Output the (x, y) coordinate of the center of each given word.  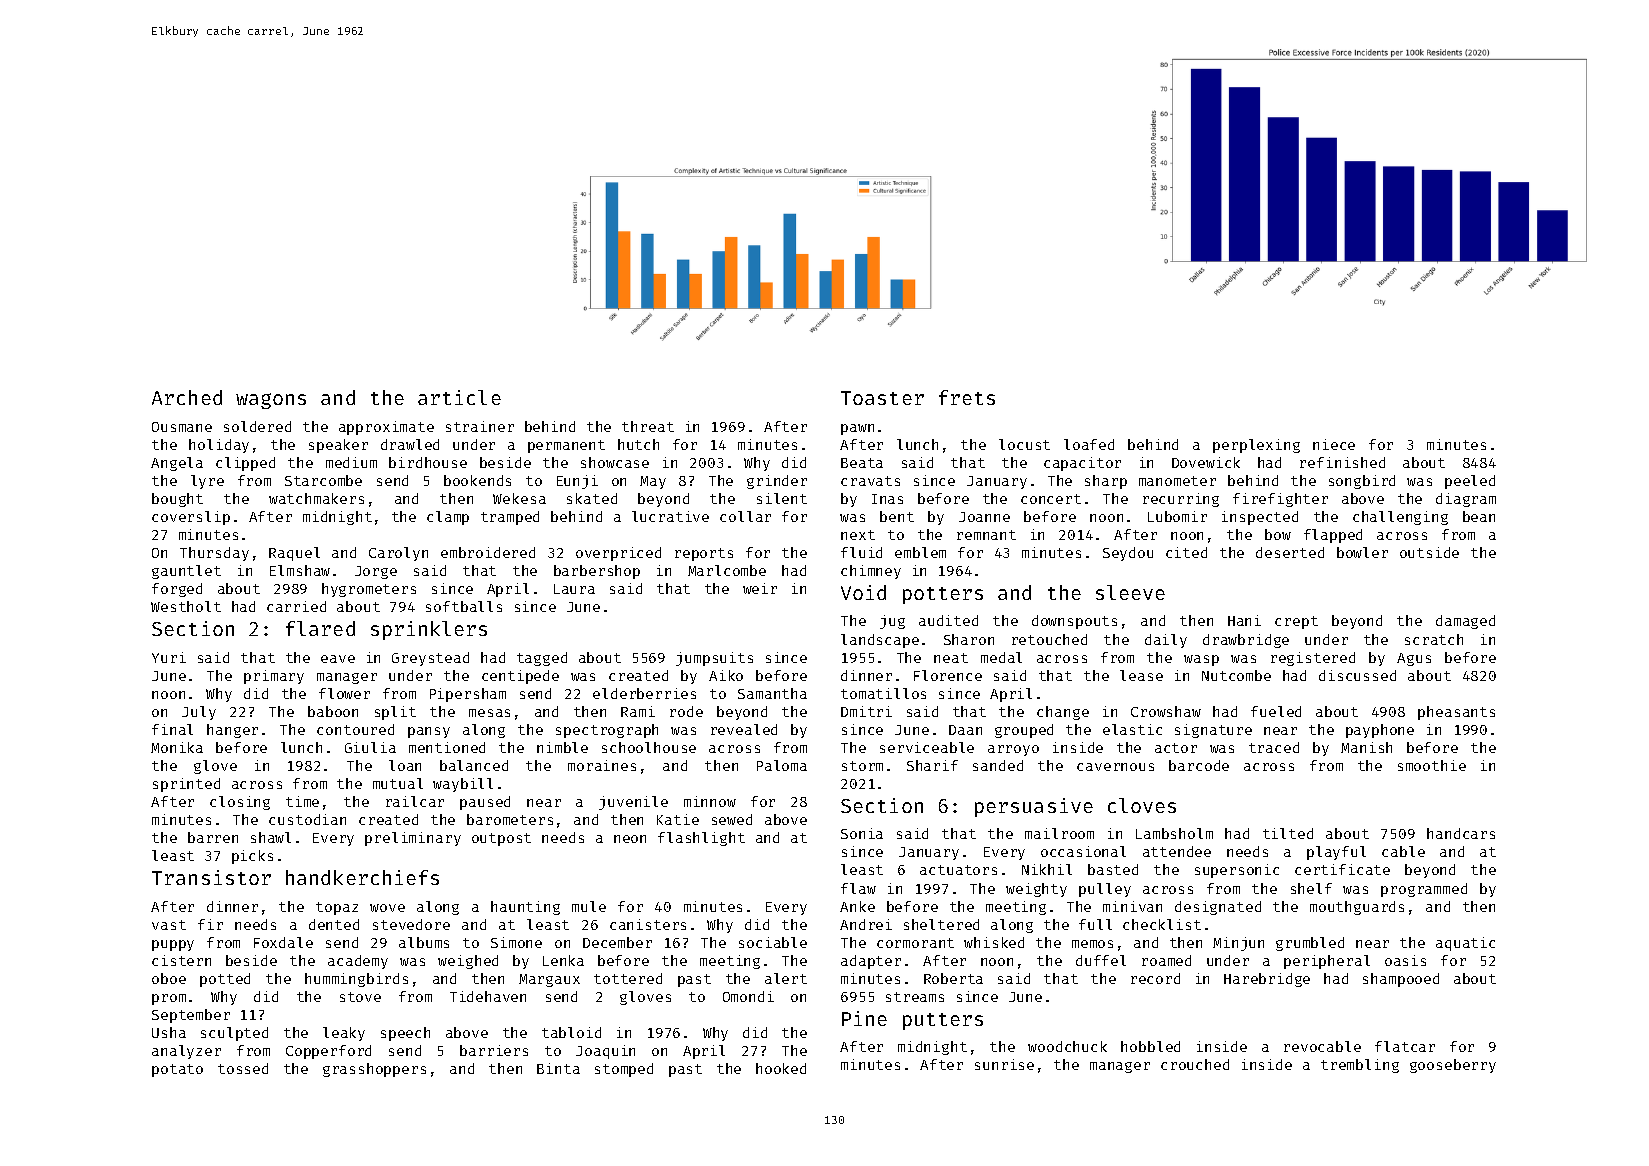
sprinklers (429, 630)
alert (786, 978)
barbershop (597, 572)
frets (967, 397)
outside (1429, 552)
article (459, 397)
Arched (187, 397)
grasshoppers (374, 1070)
